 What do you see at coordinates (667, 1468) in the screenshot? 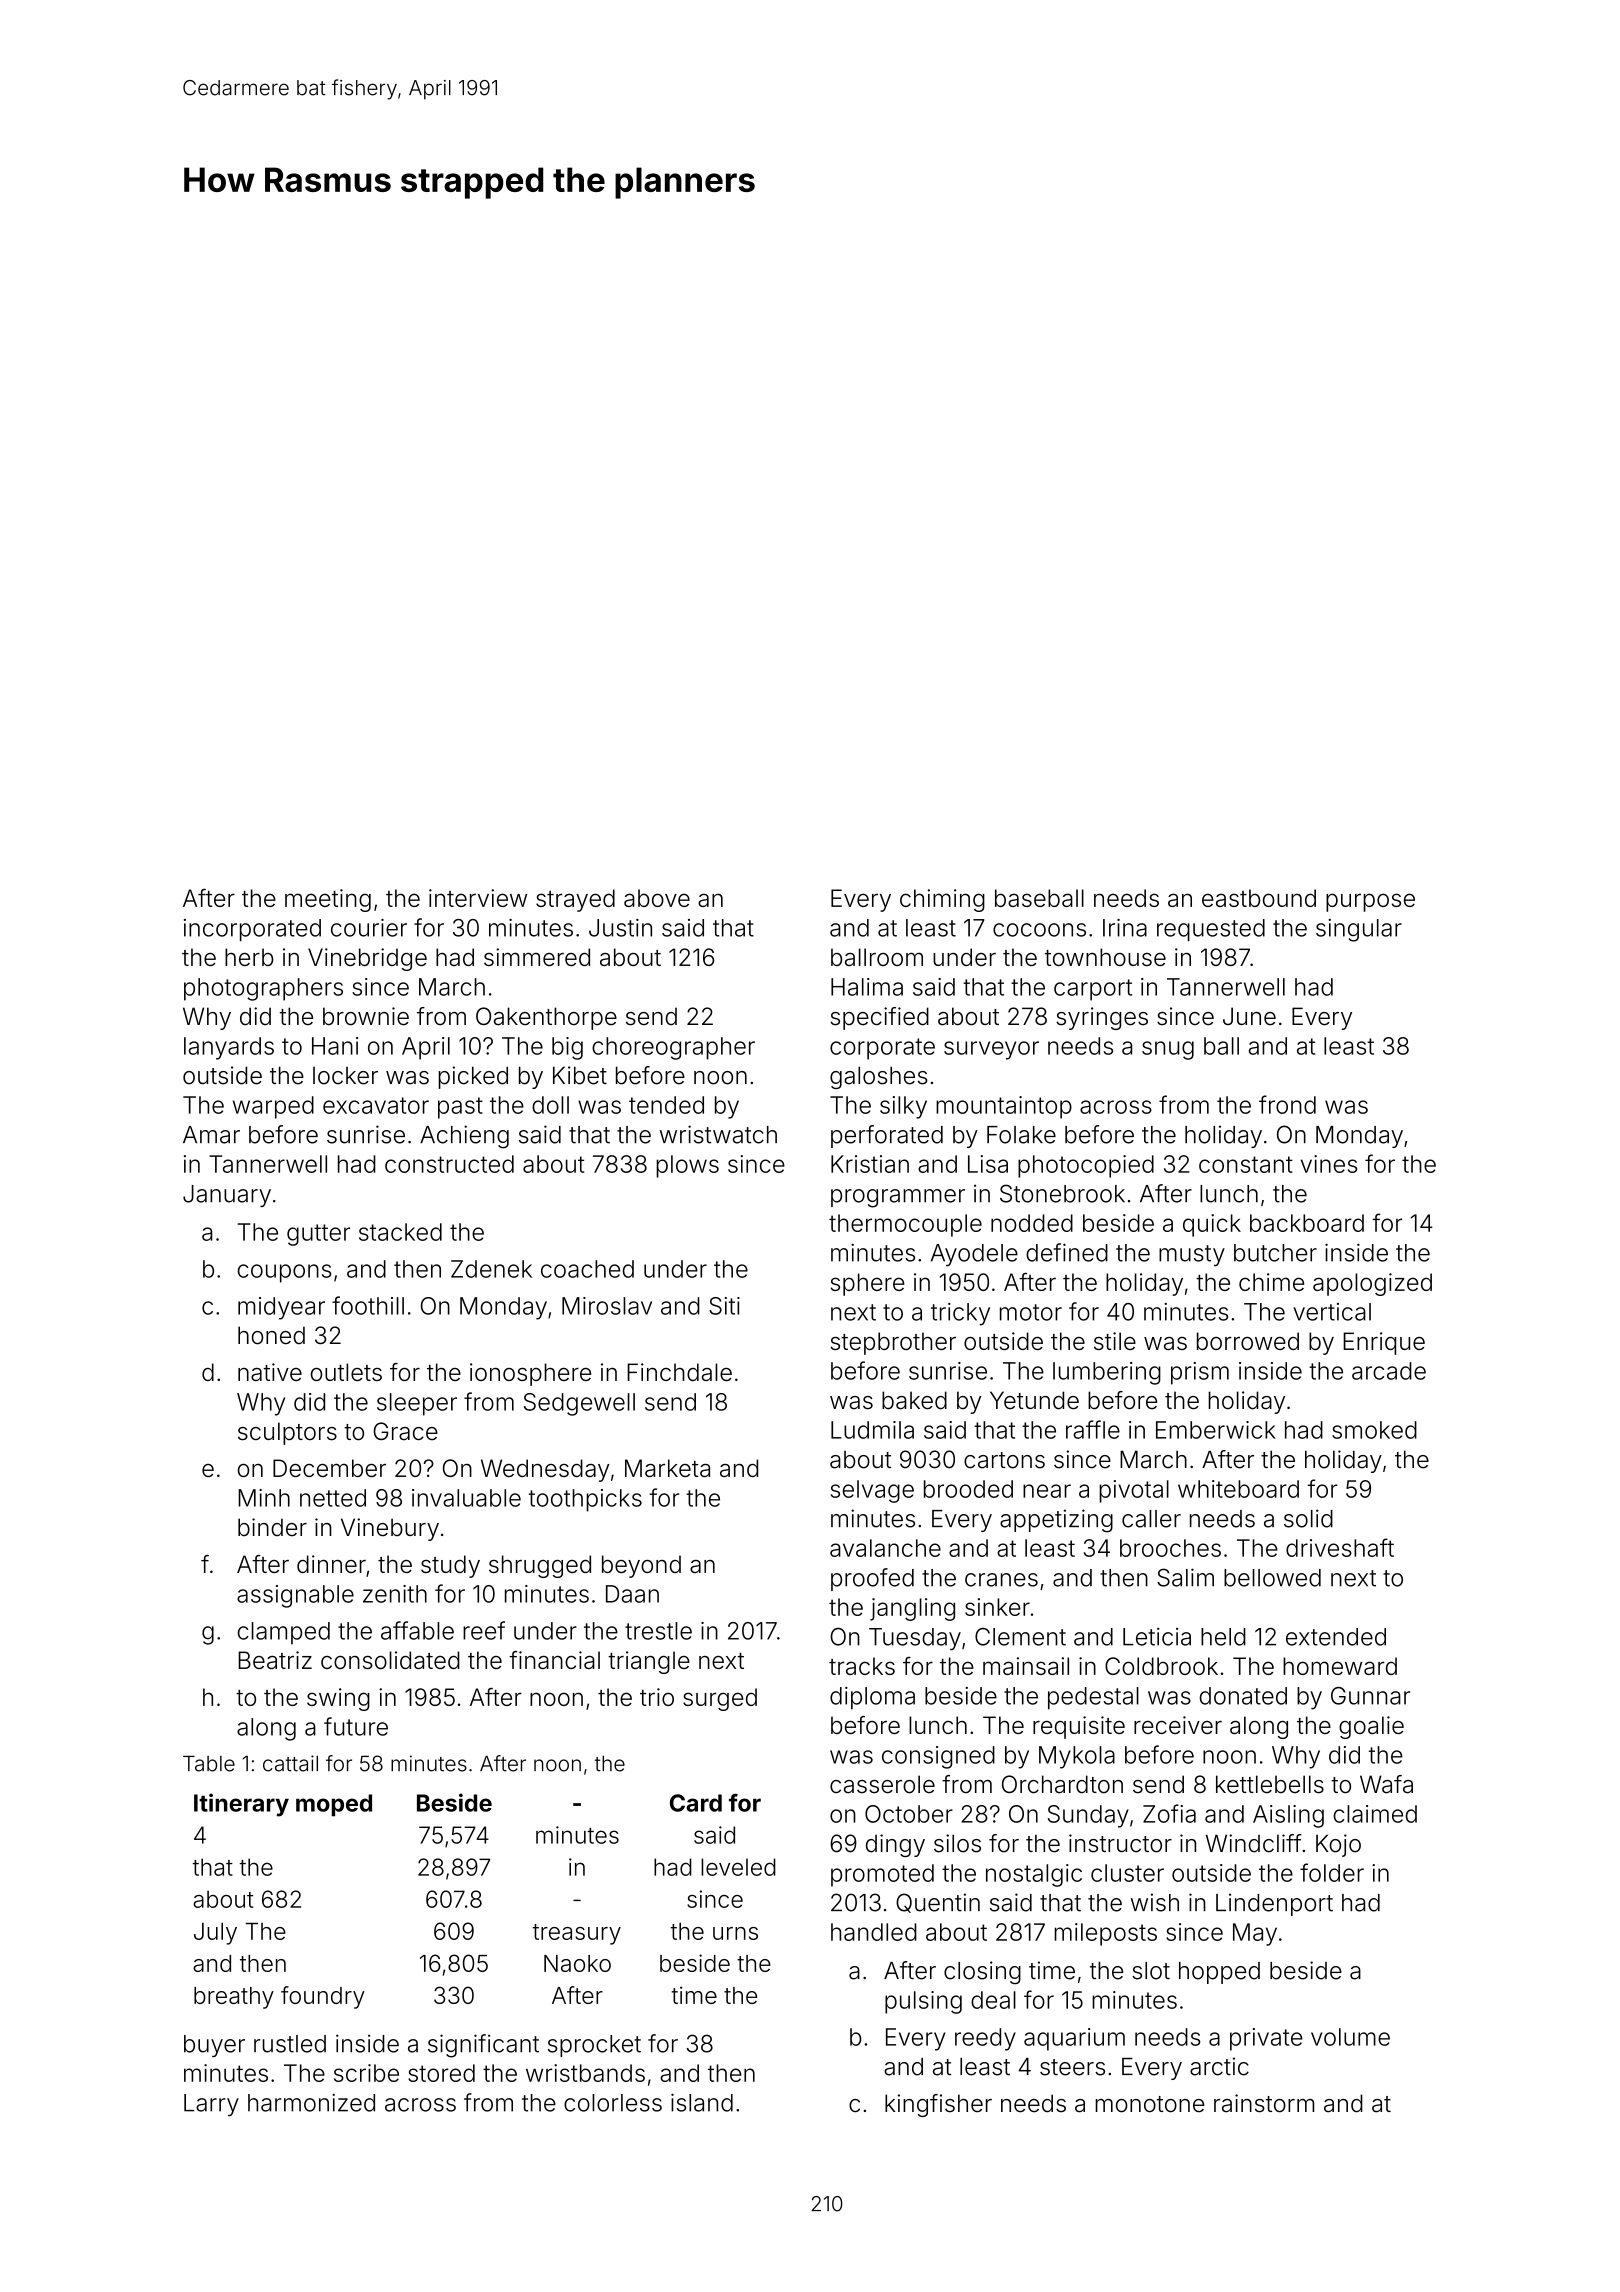
I see `Marketa` at bounding box center [667, 1468].
